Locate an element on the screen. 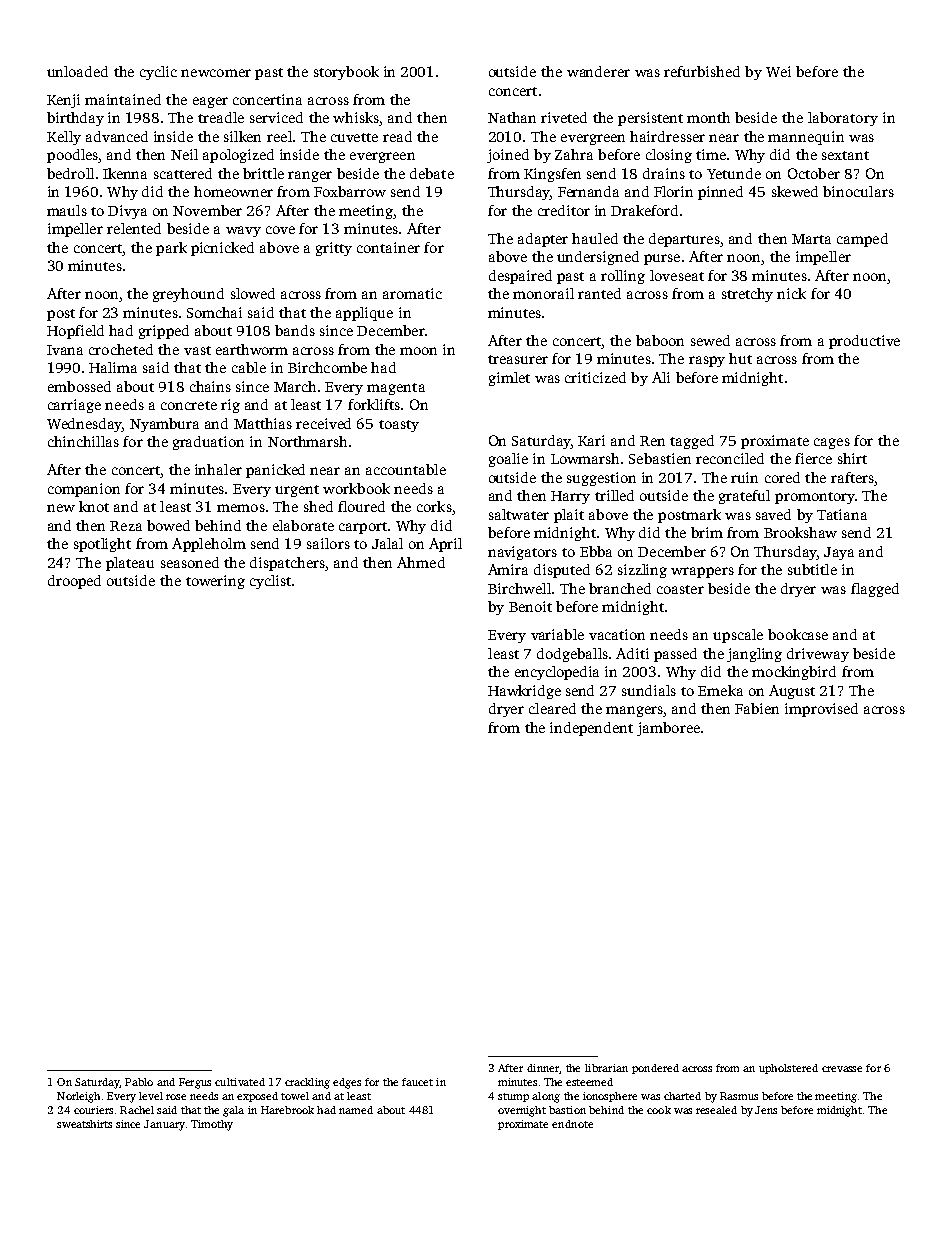 Image resolution: width=952 pixels, height=1233 pixels. rose is located at coordinates (176, 1097).
